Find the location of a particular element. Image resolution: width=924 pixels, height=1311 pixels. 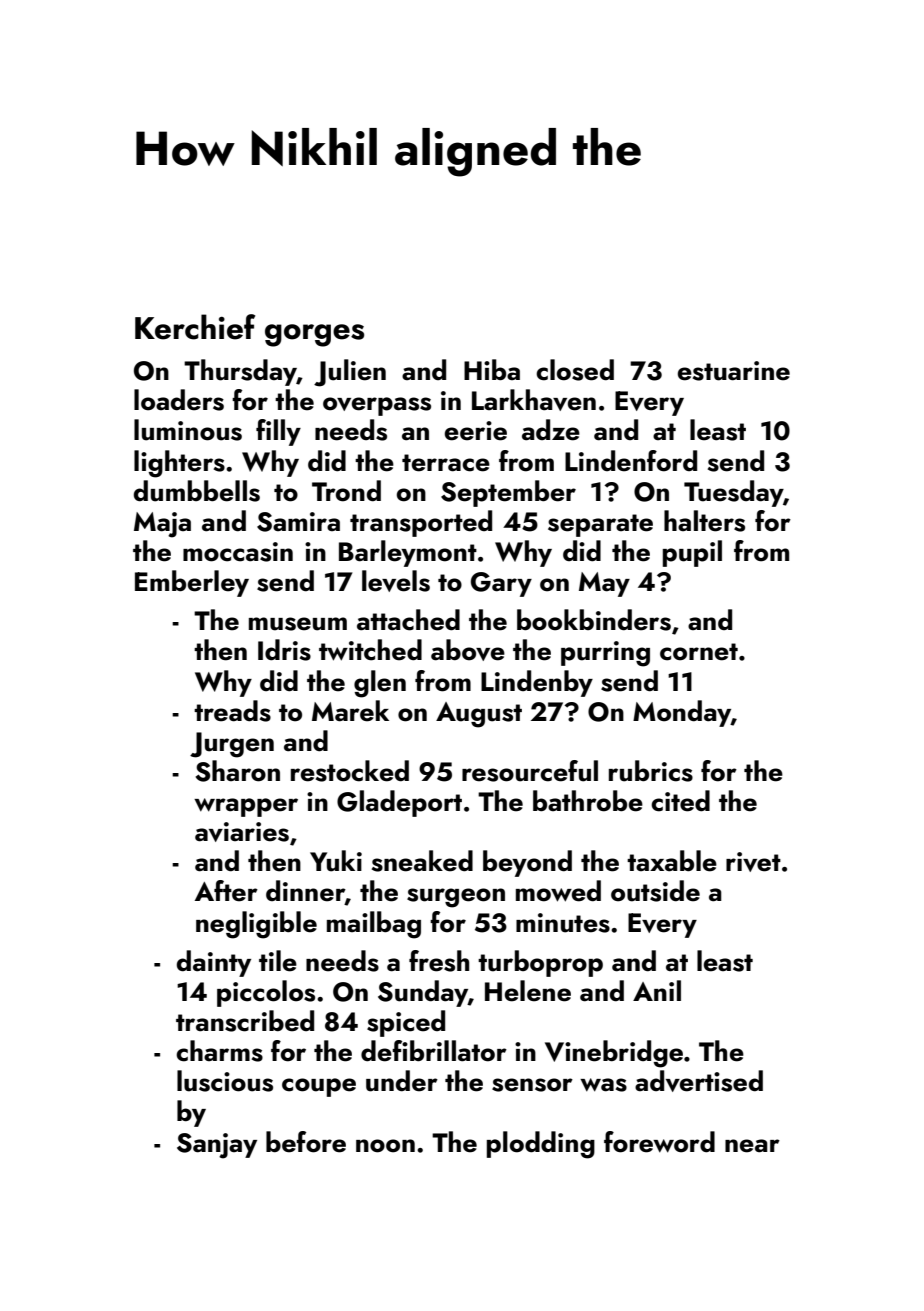

Hiba is located at coordinates (492, 369).
